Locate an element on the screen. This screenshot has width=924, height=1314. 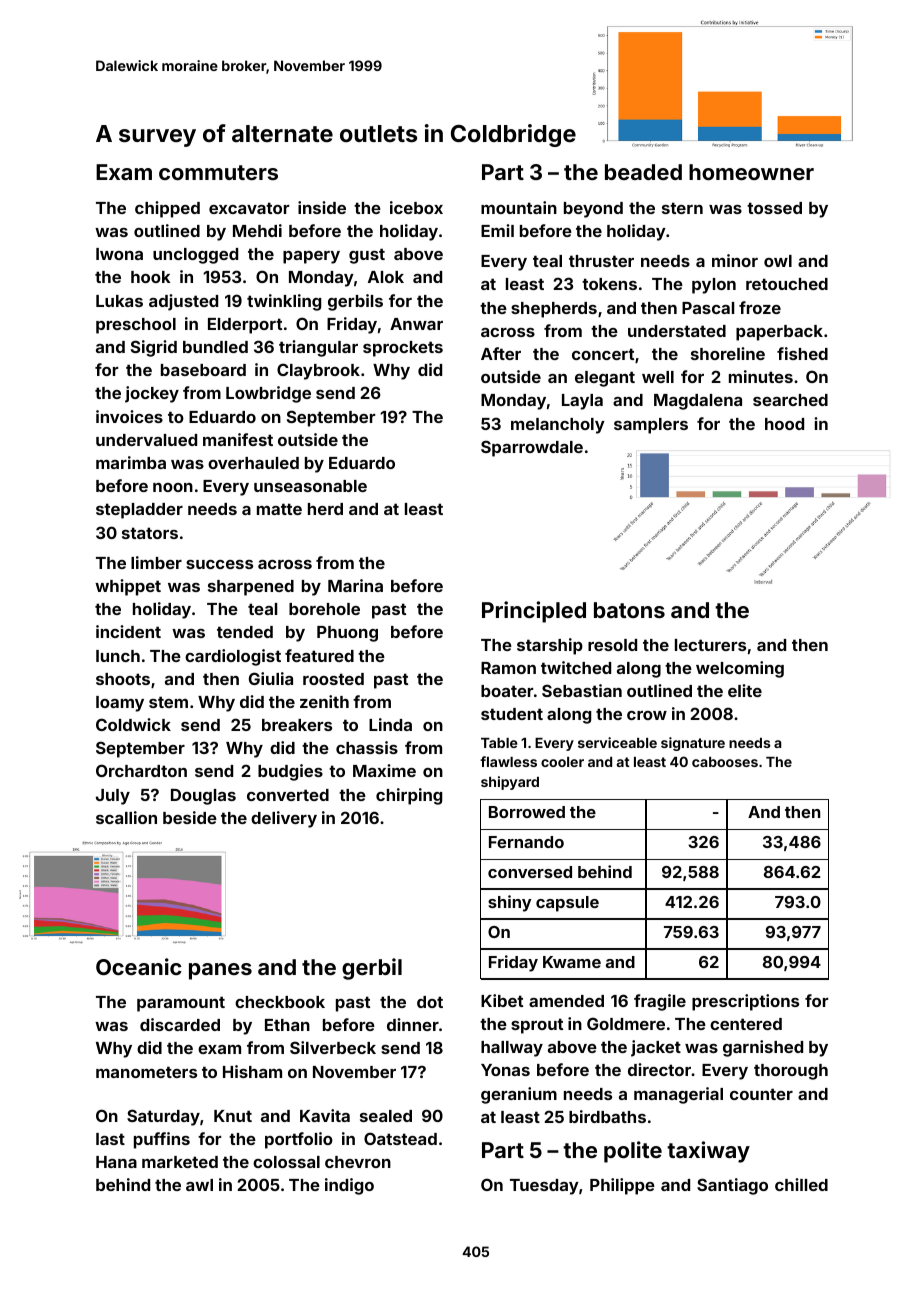
elite is located at coordinates (745, 690).
